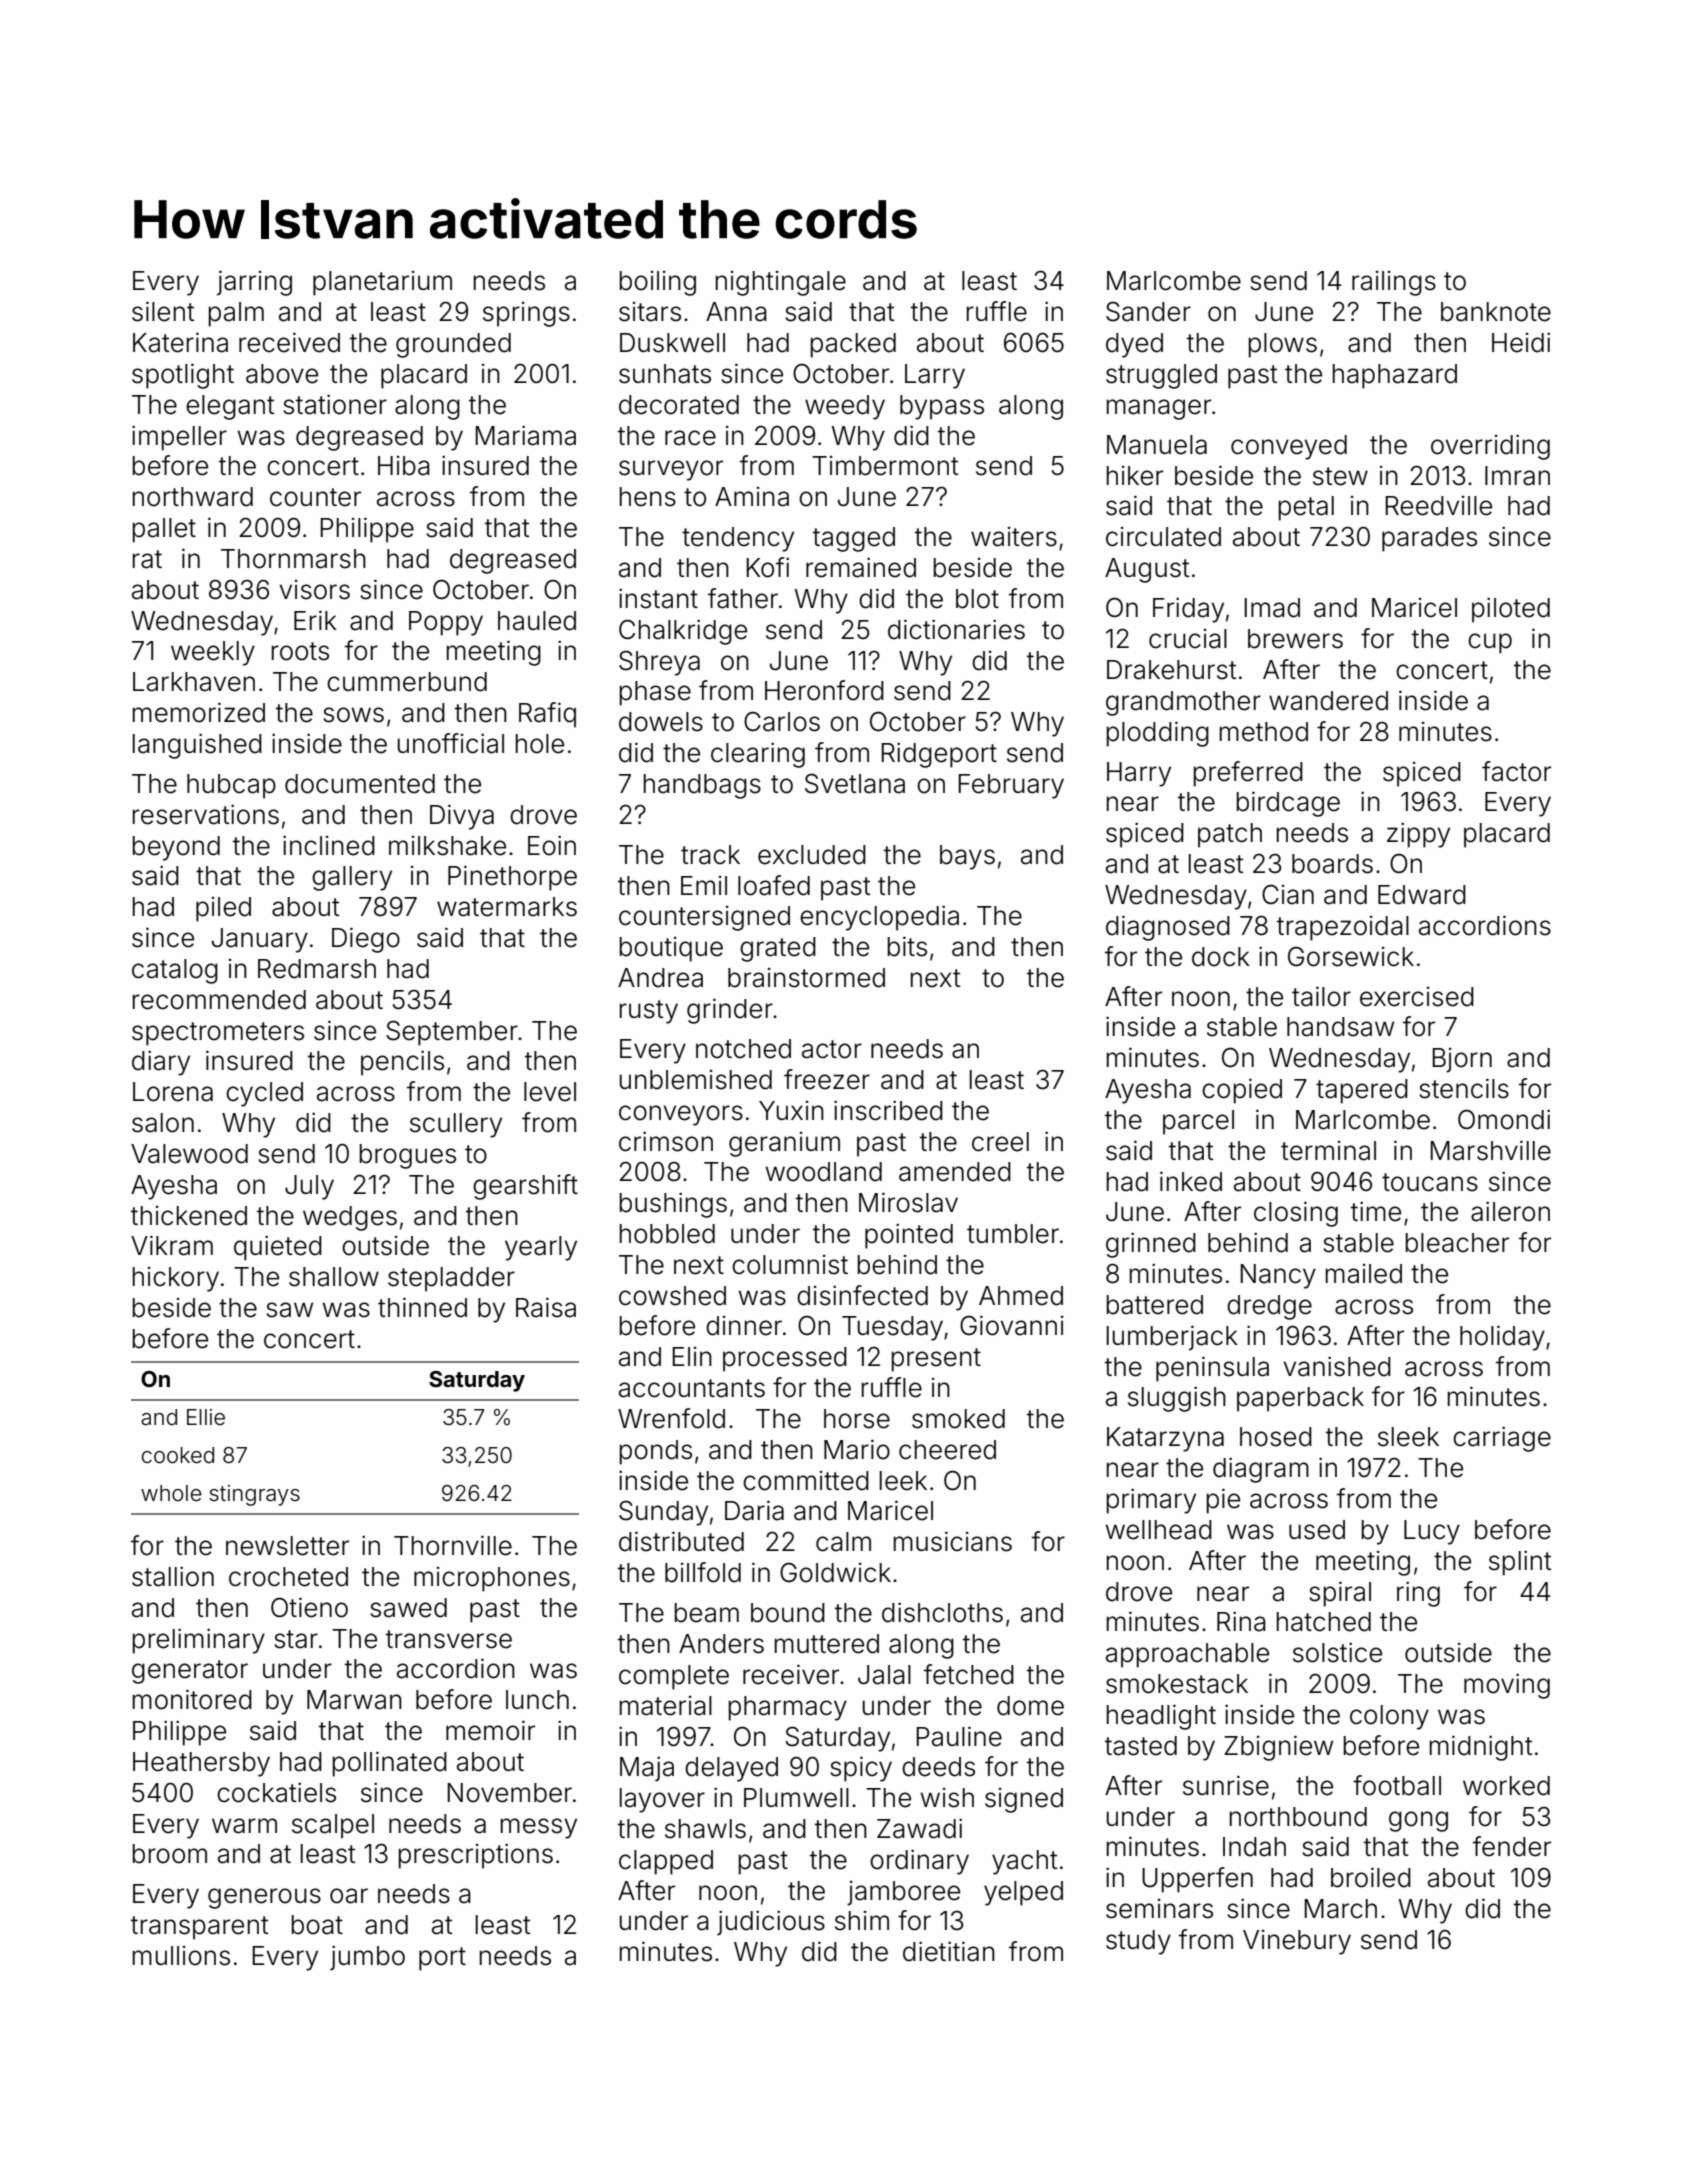 This image has width=1683, height=2178. What do you see at coordinates (382, 283) in the image?
I see `planetarium` at bounding box center [382, 283].
